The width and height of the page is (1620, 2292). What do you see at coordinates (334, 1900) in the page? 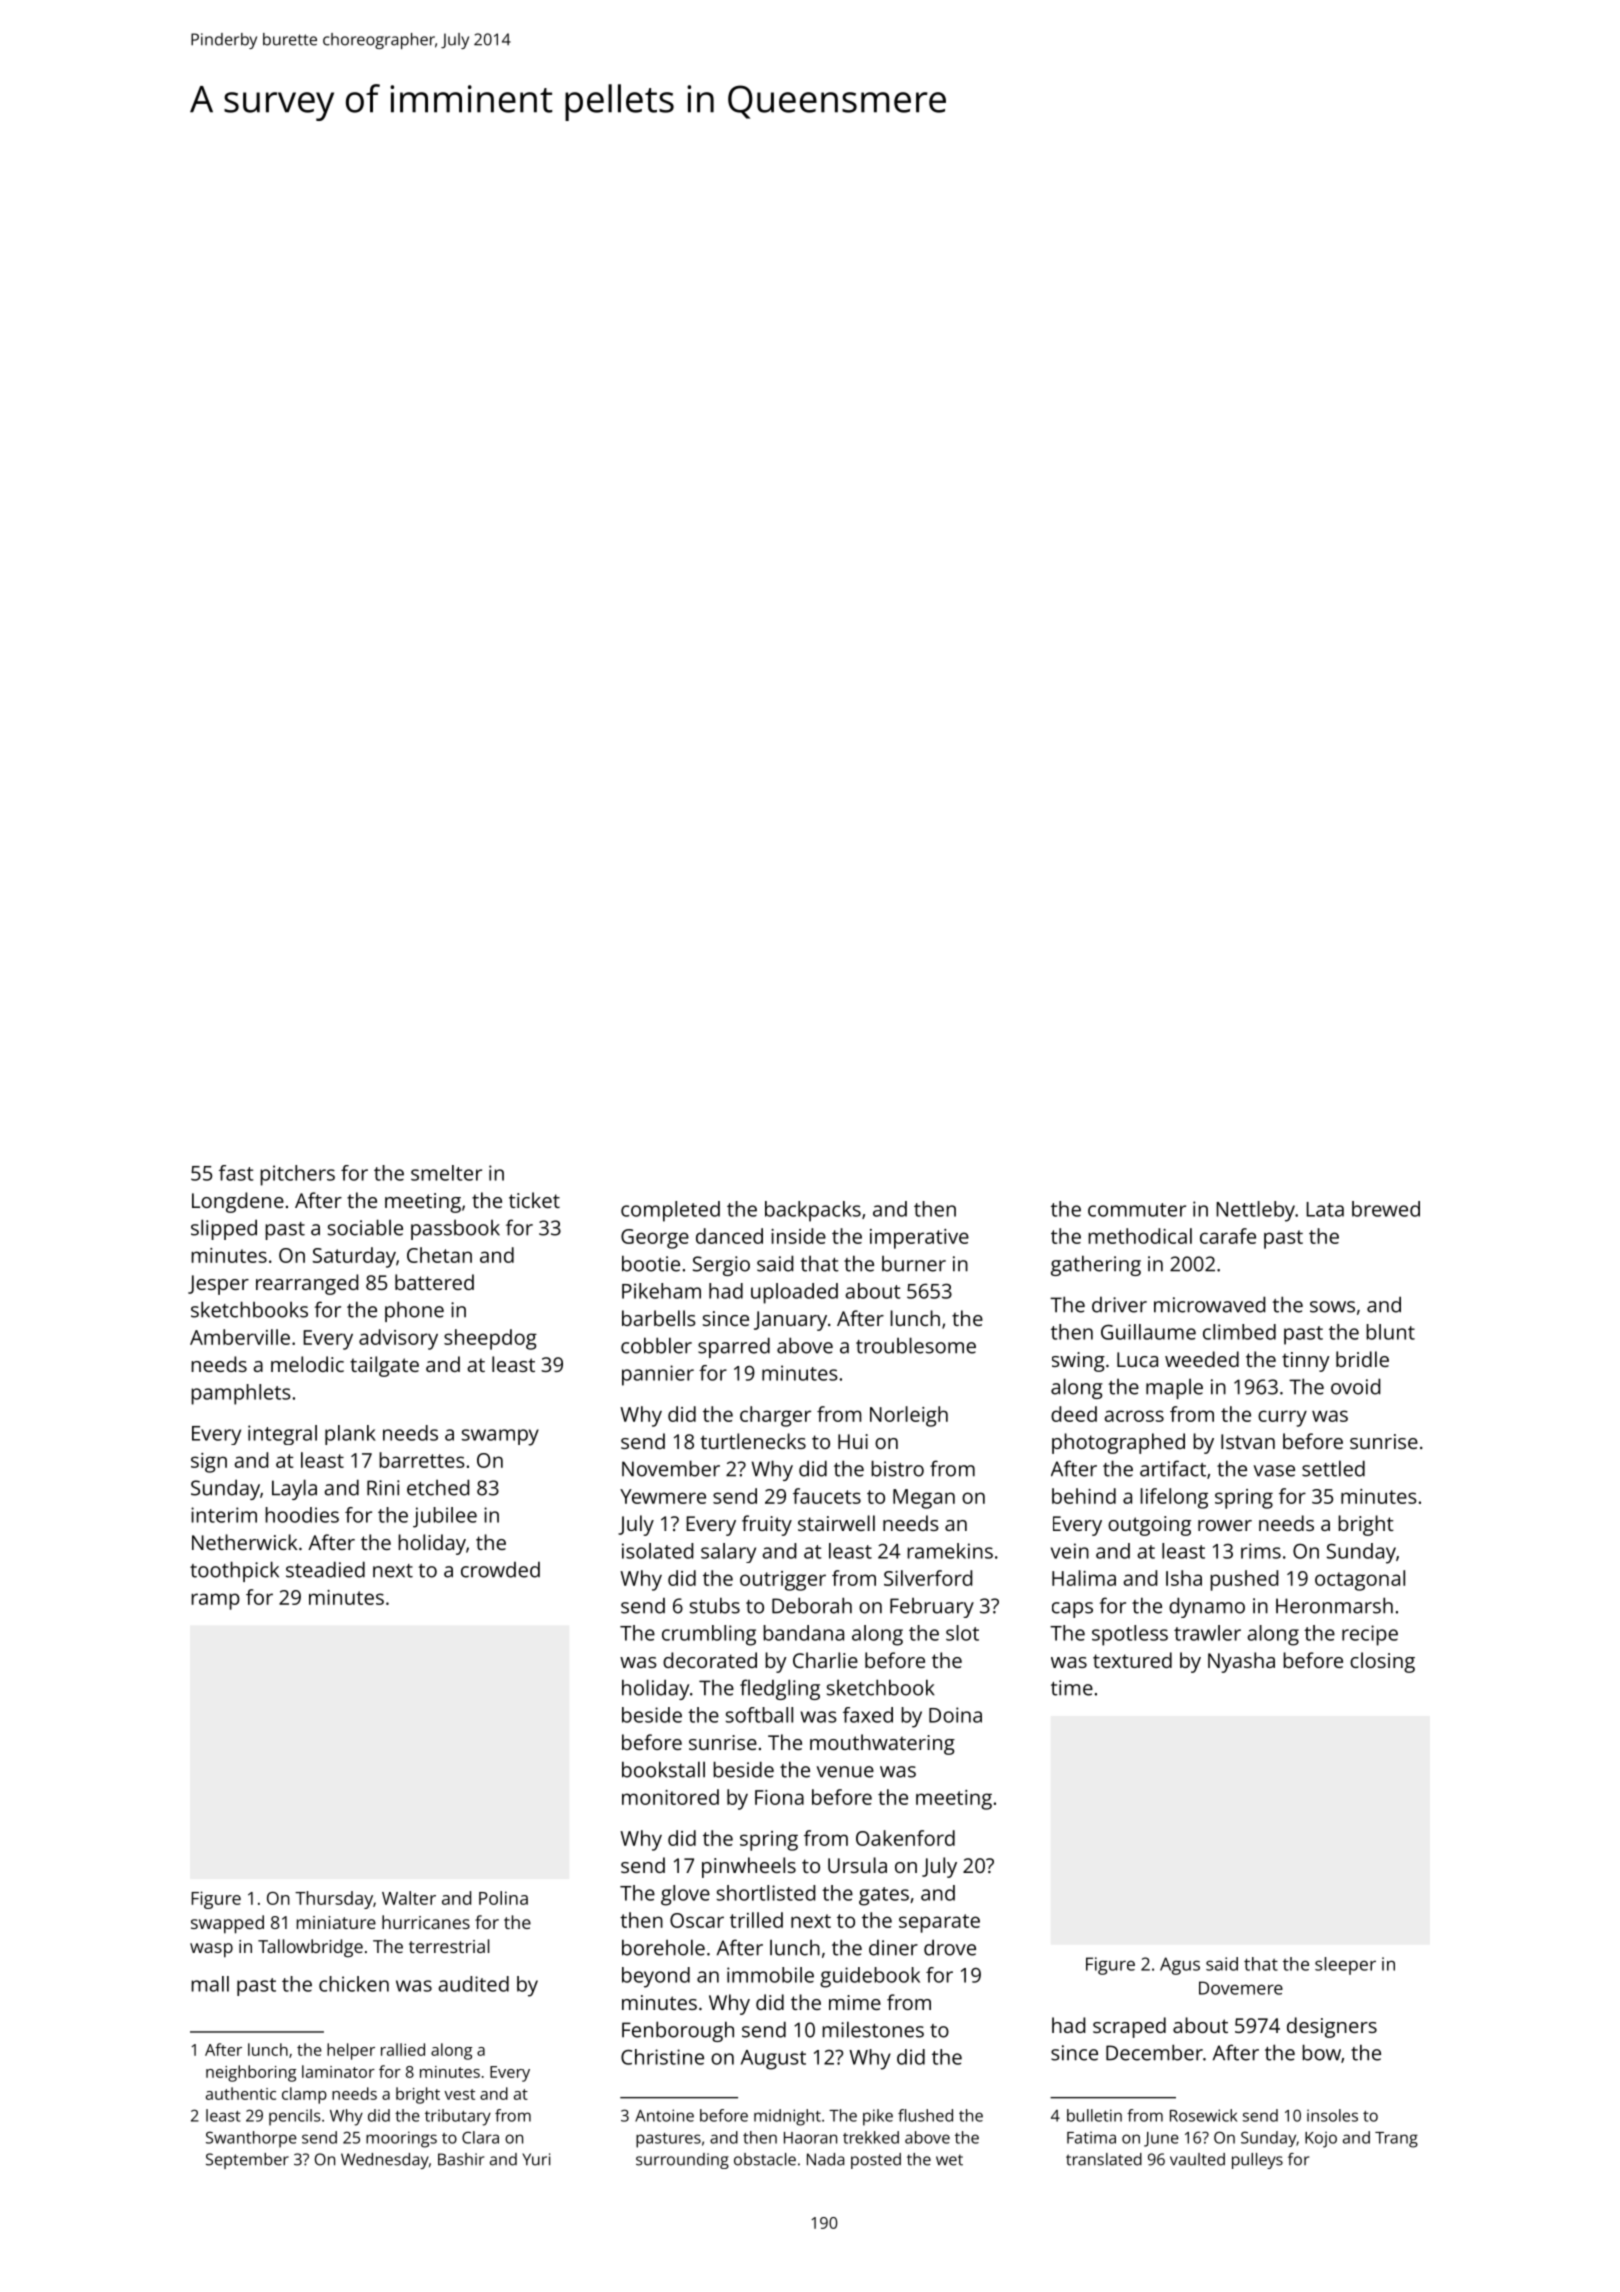
I see `Thursday` at bounding box center [334, 1900].
